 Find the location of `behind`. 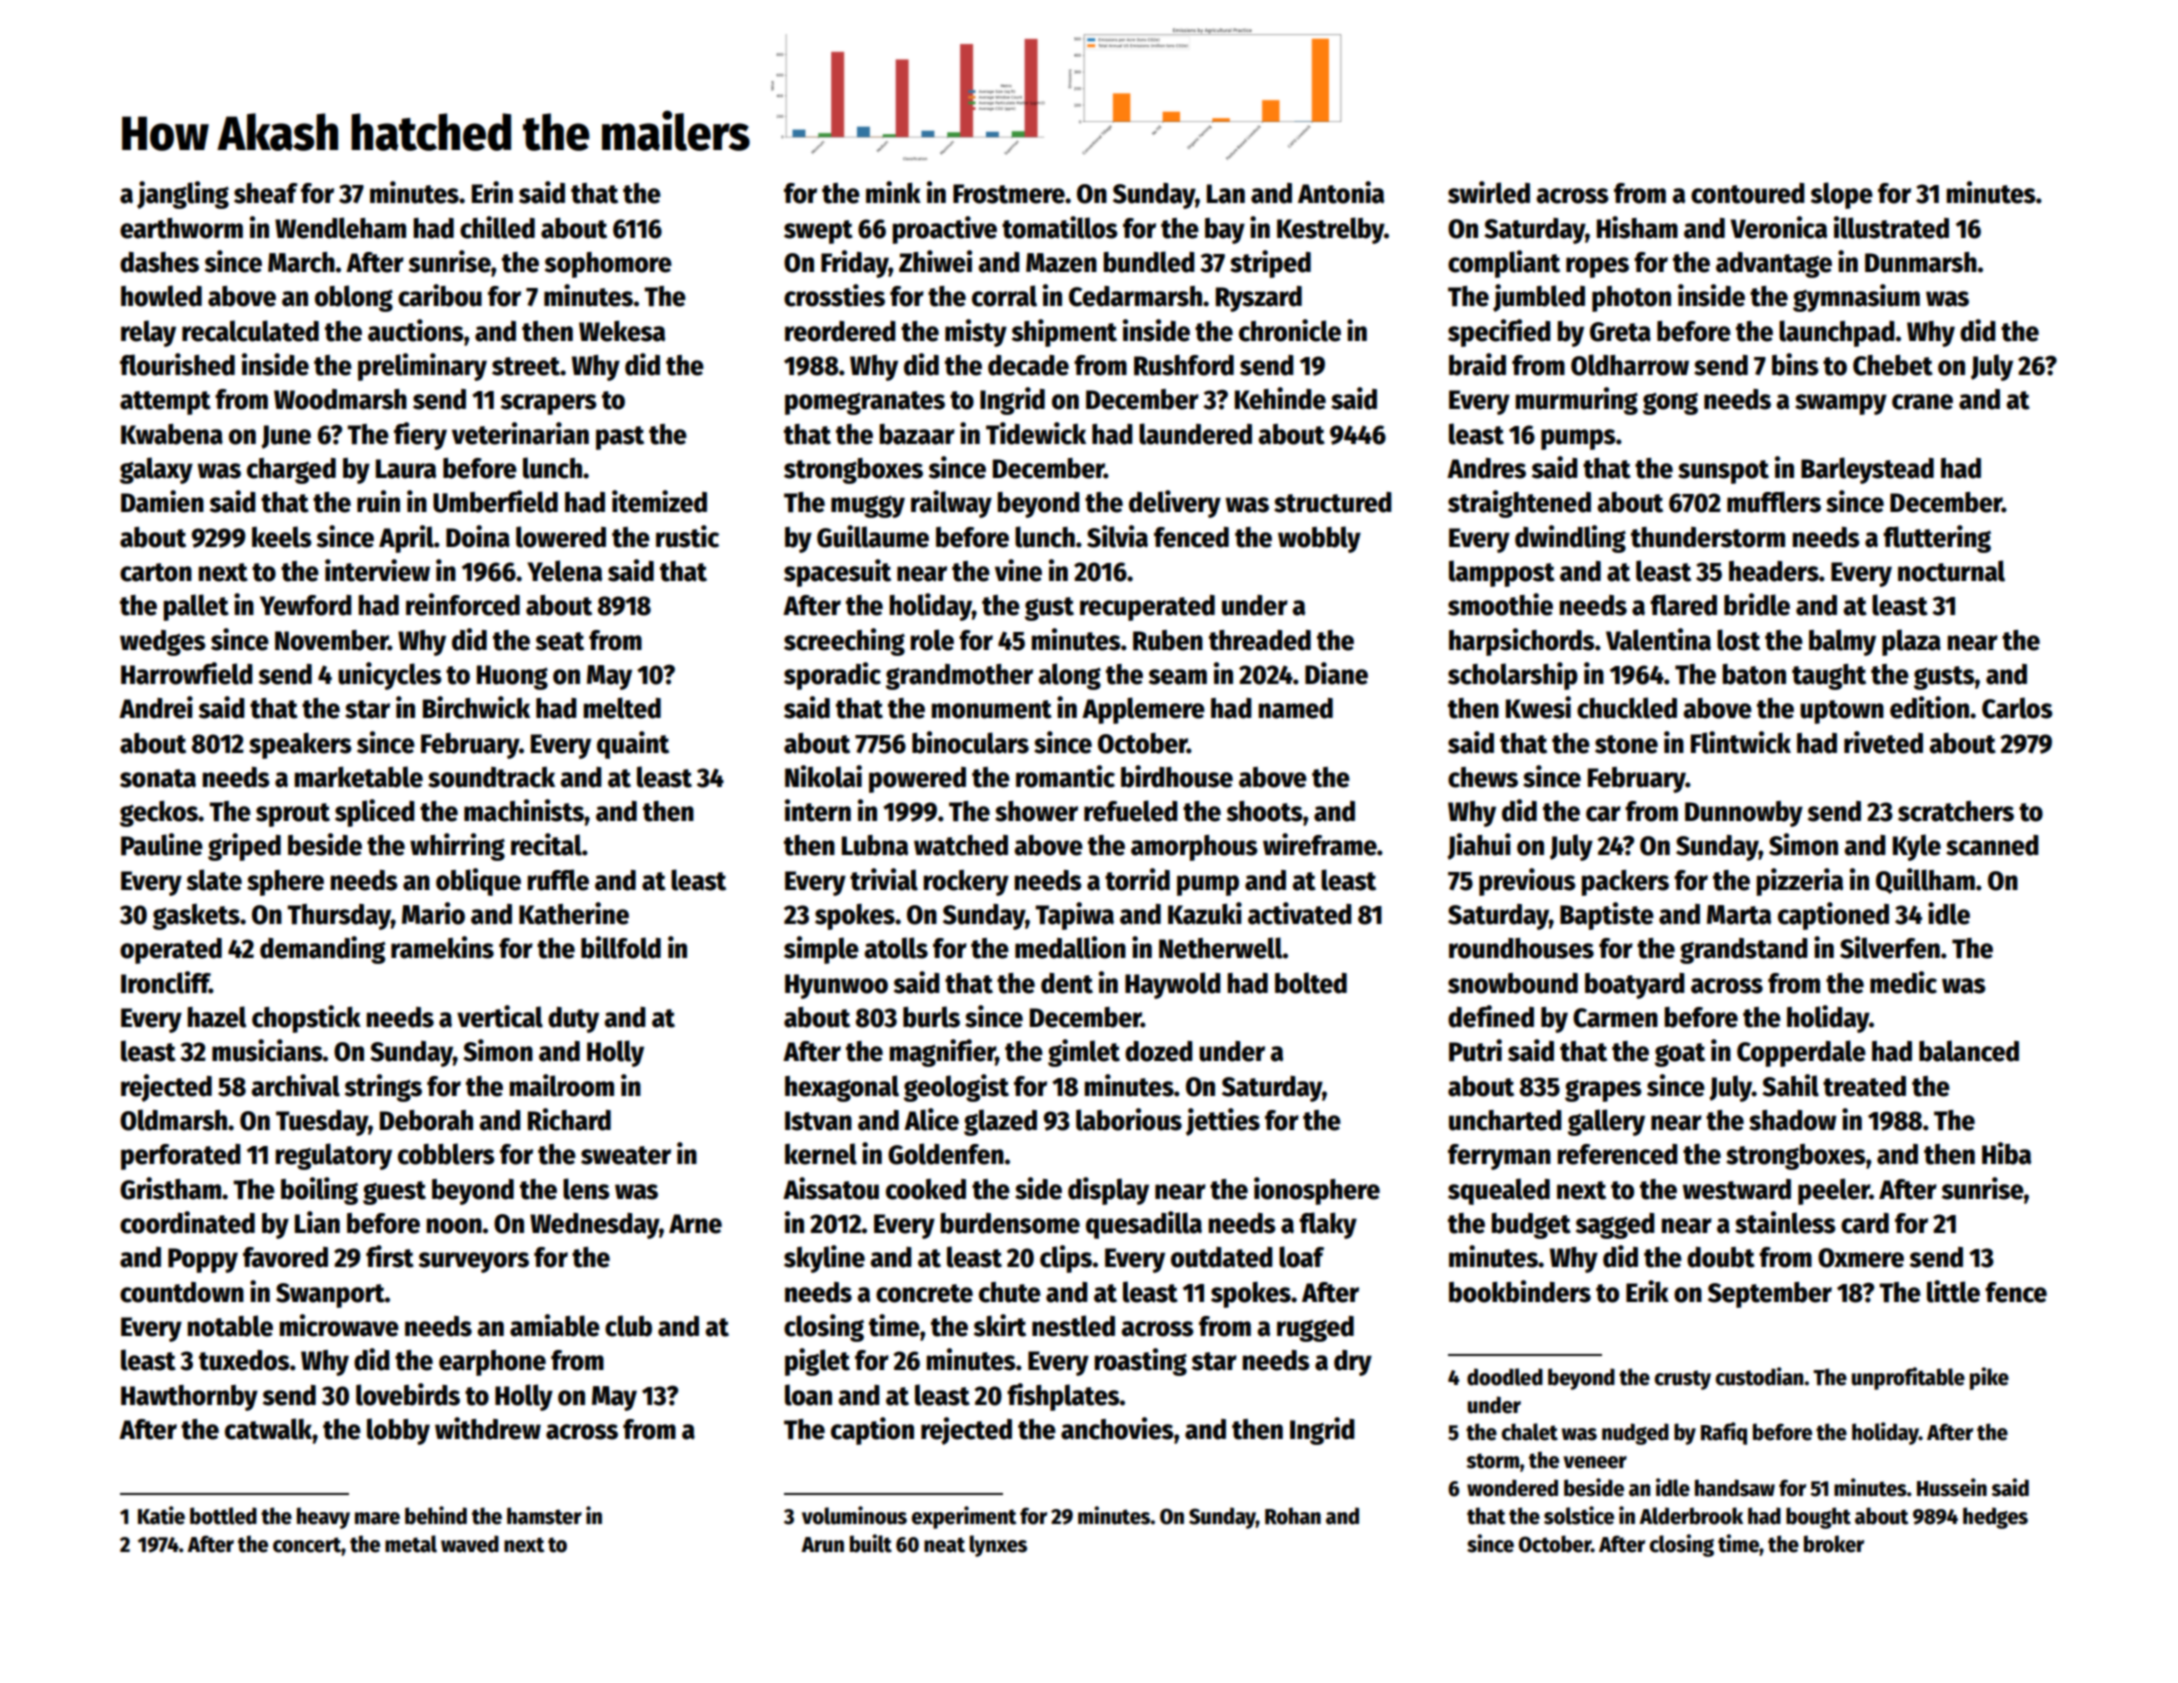

behind is located at coordinates (436, 1515).
